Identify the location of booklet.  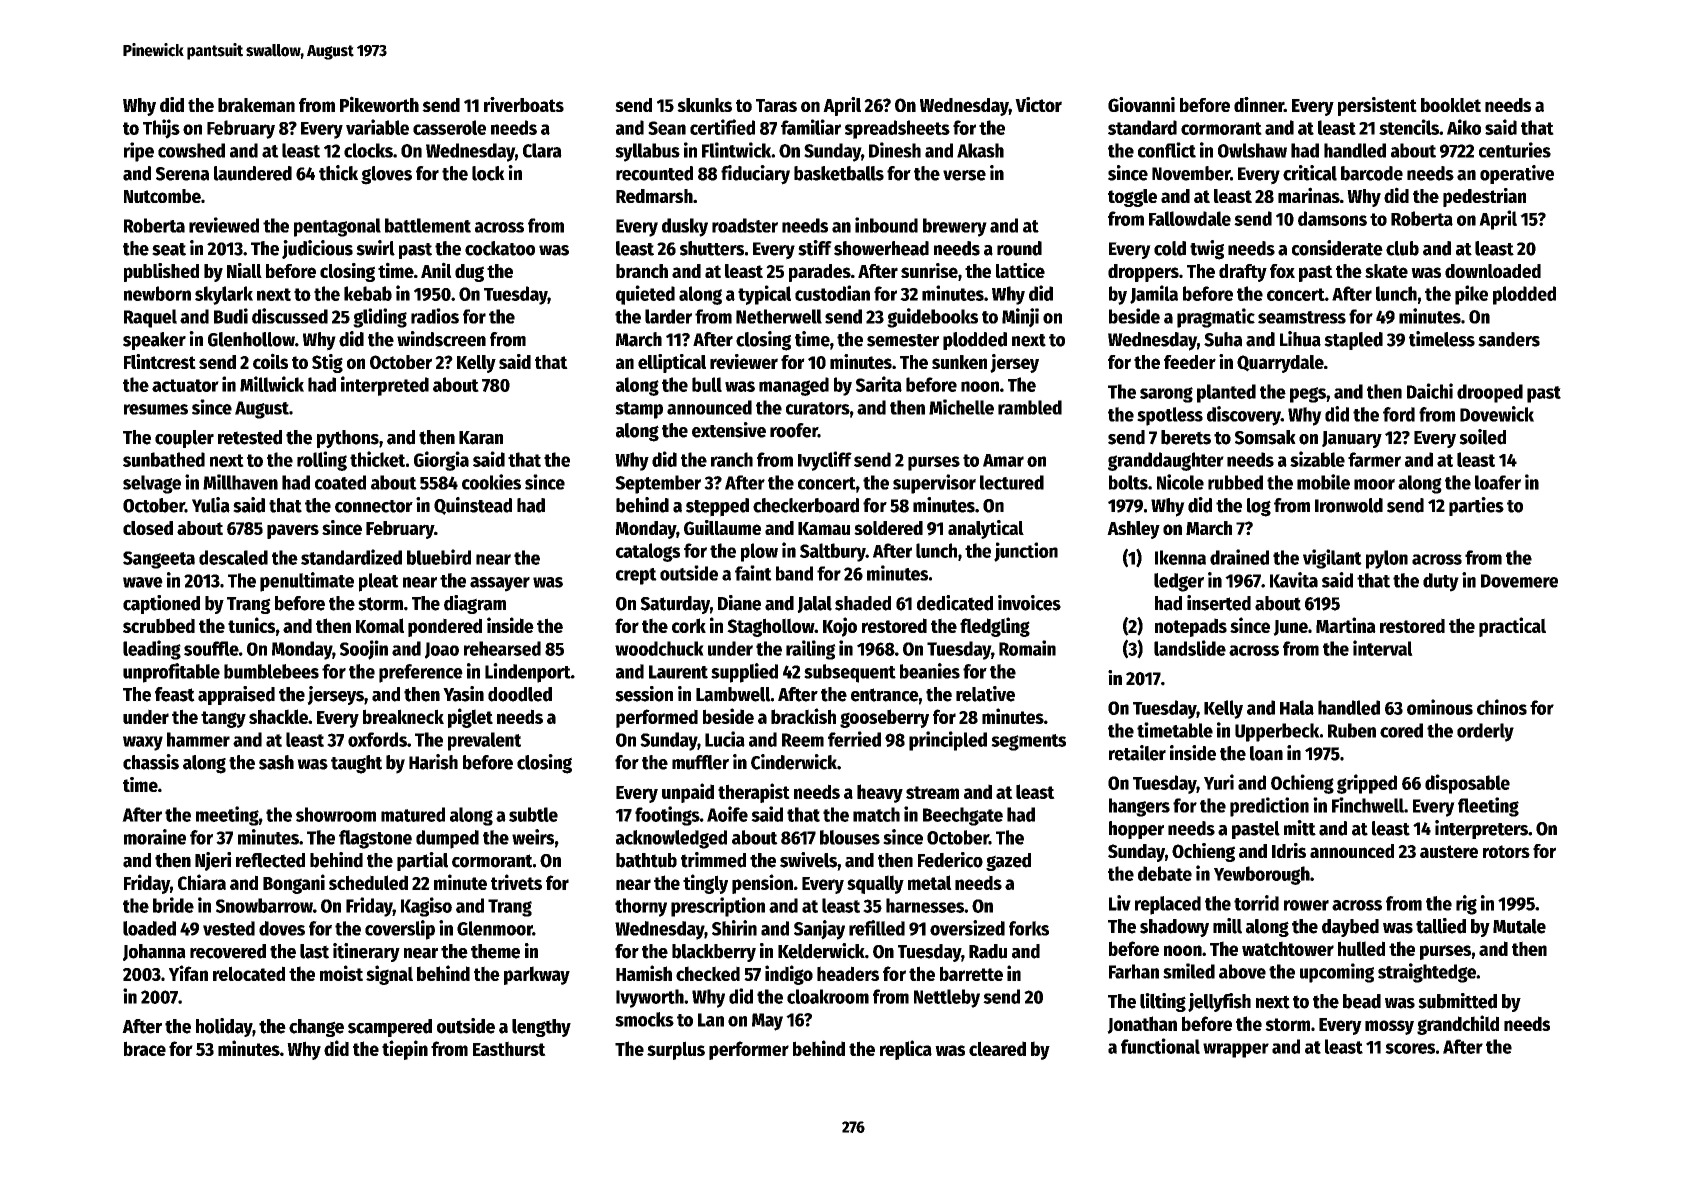
(1451, 105).
